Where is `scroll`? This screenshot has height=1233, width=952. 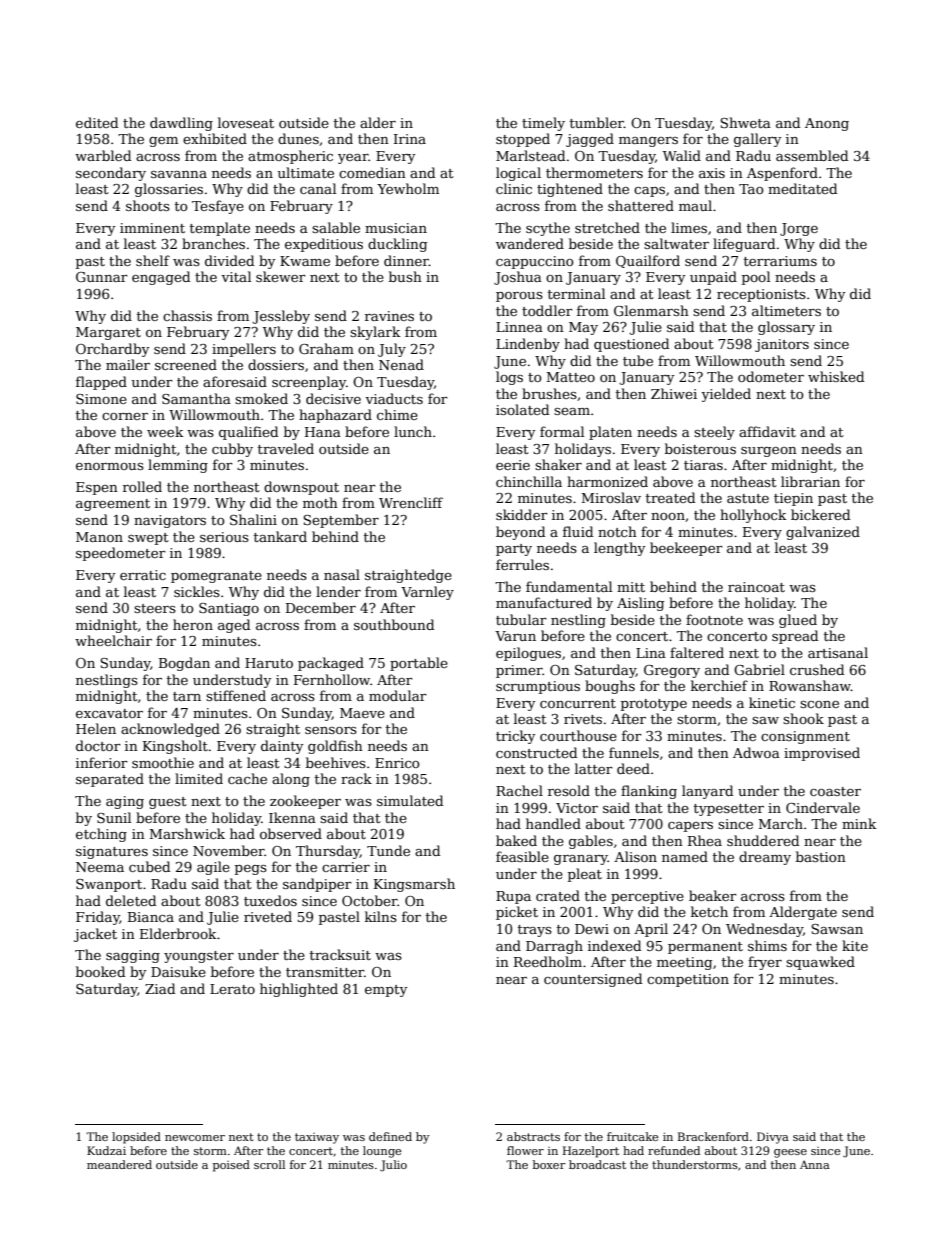
scroll is located at coordinates (269, 1164).
